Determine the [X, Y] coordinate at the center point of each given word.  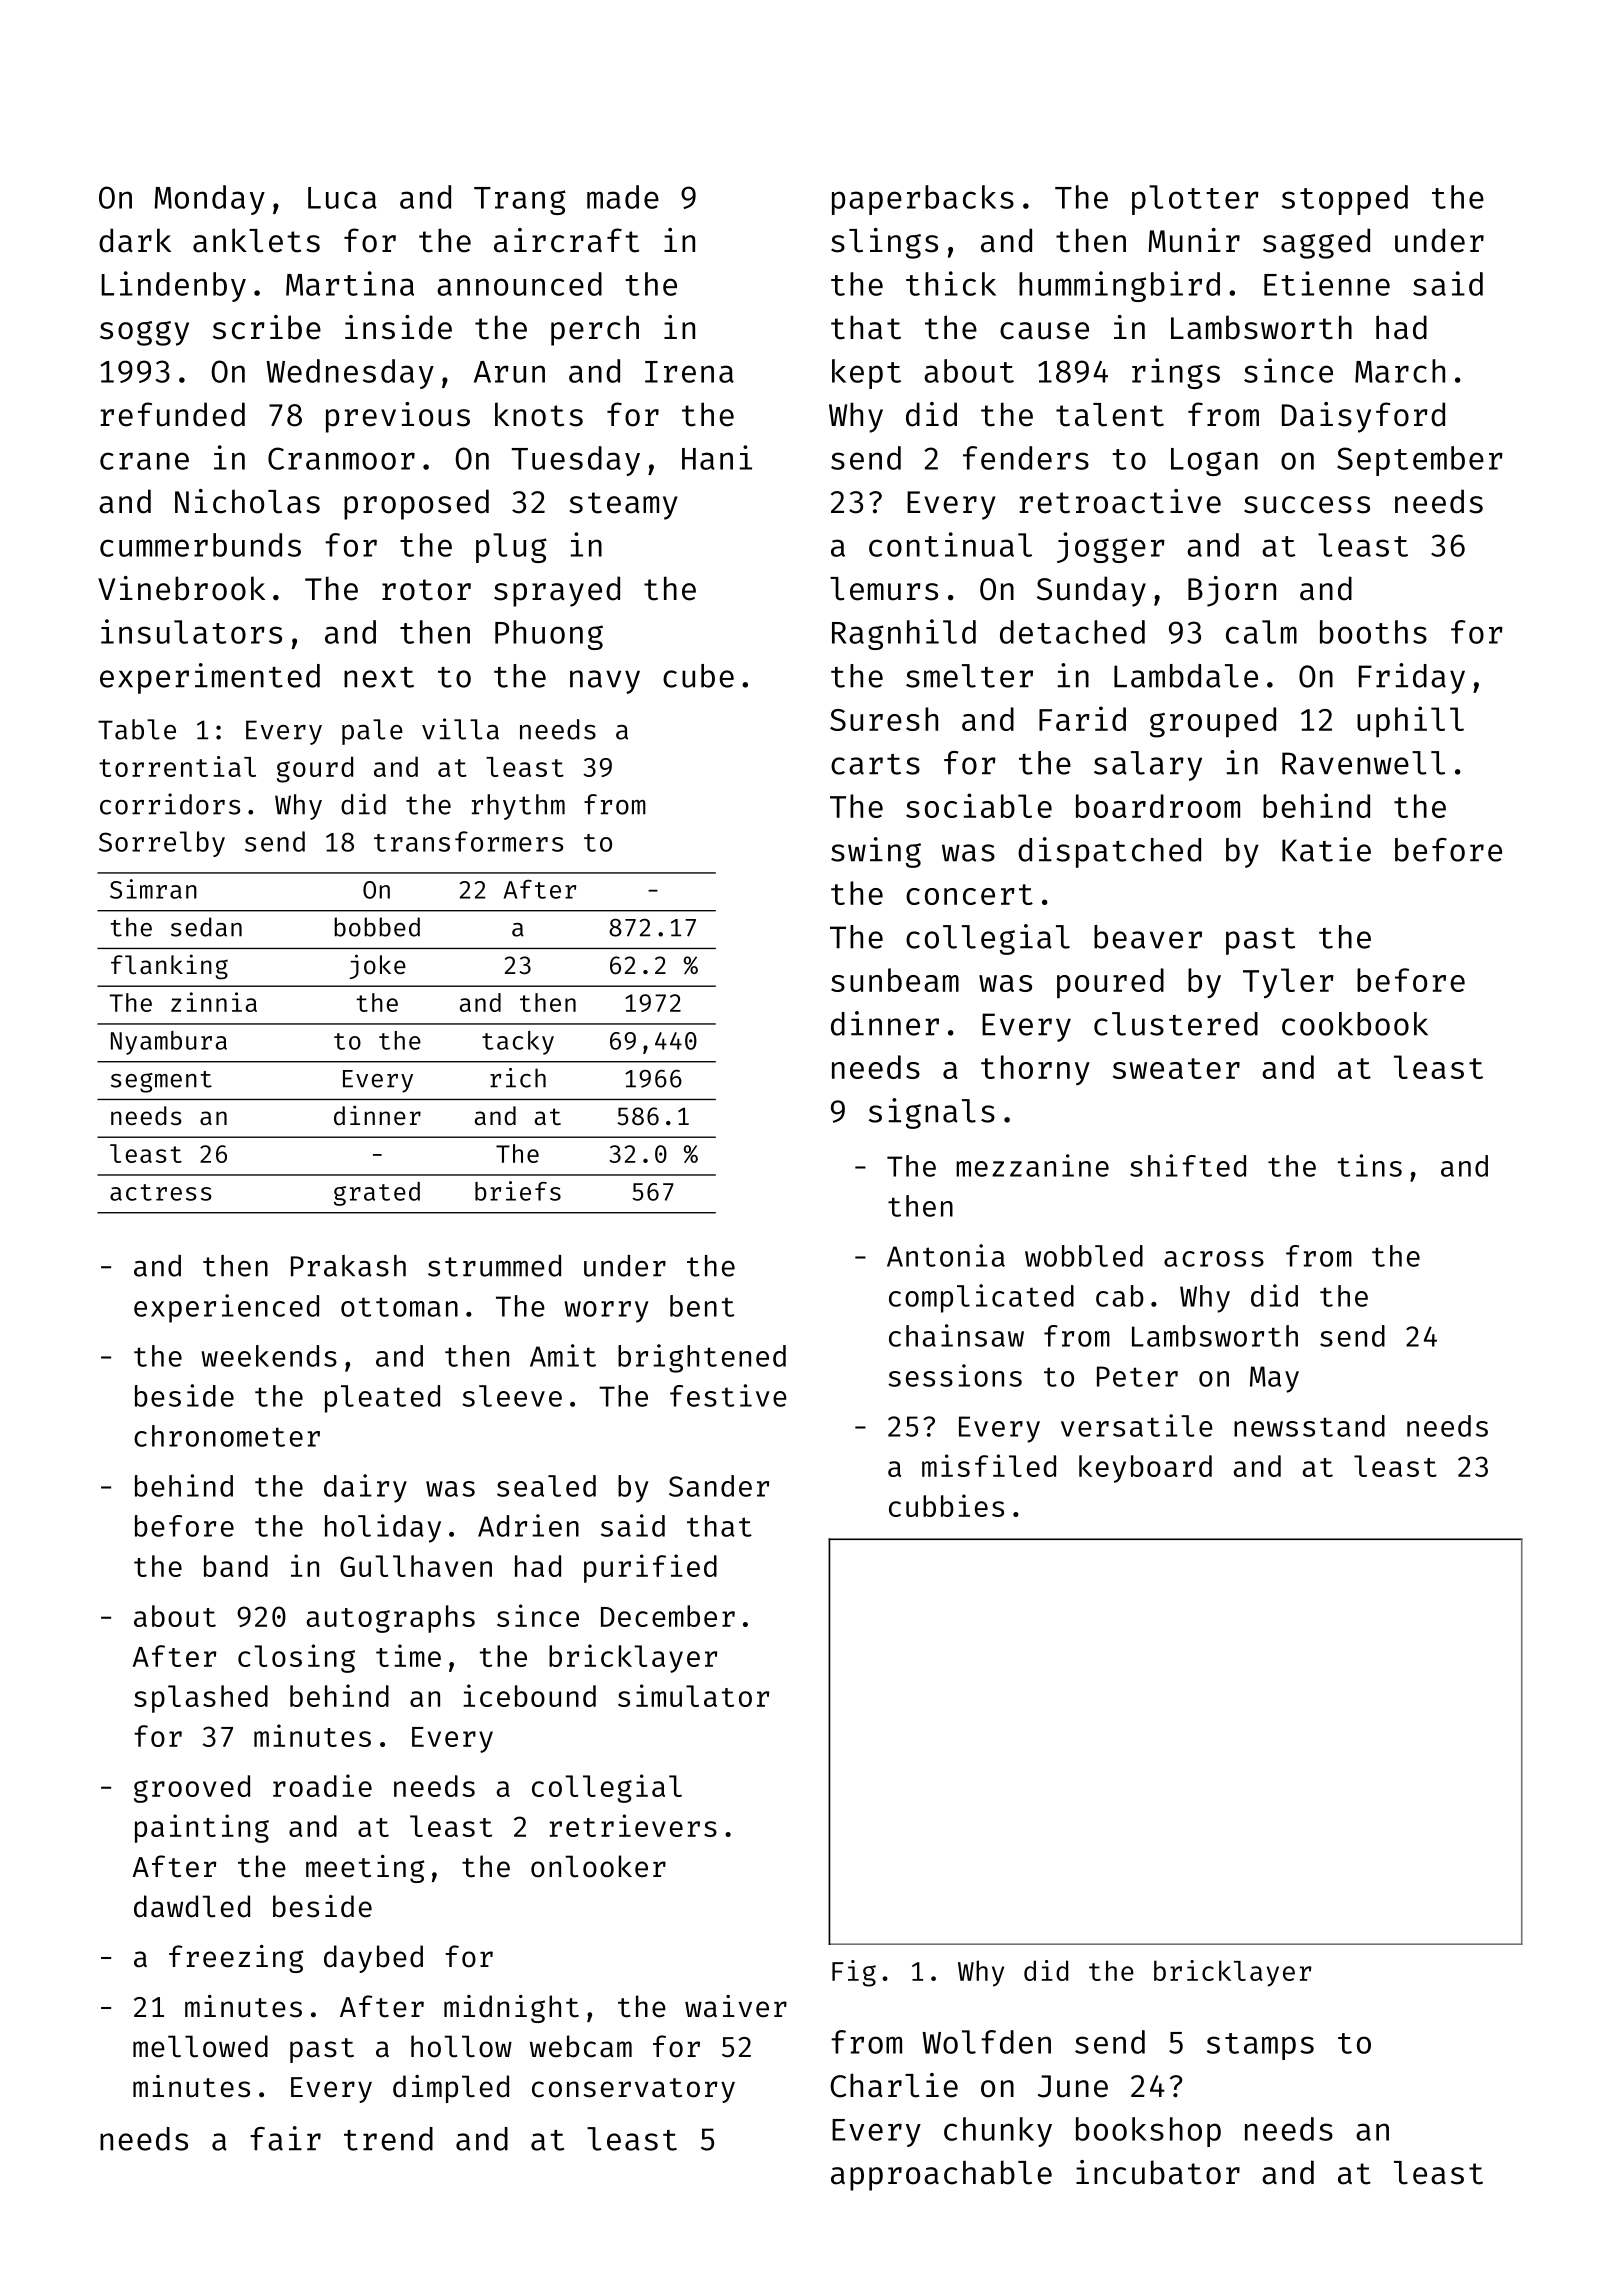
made [623, 197]
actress [161, 1192]
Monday [209, 200]
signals [932, 1113]
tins [1370, 1165]
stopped [1345, 200]
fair [285, 2138]
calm [1261, 632]
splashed [201, 1699]
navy [605, 682]
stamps [1260, 2046]
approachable [941, 2175]
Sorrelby [162, 844]
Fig [854, 1973]
